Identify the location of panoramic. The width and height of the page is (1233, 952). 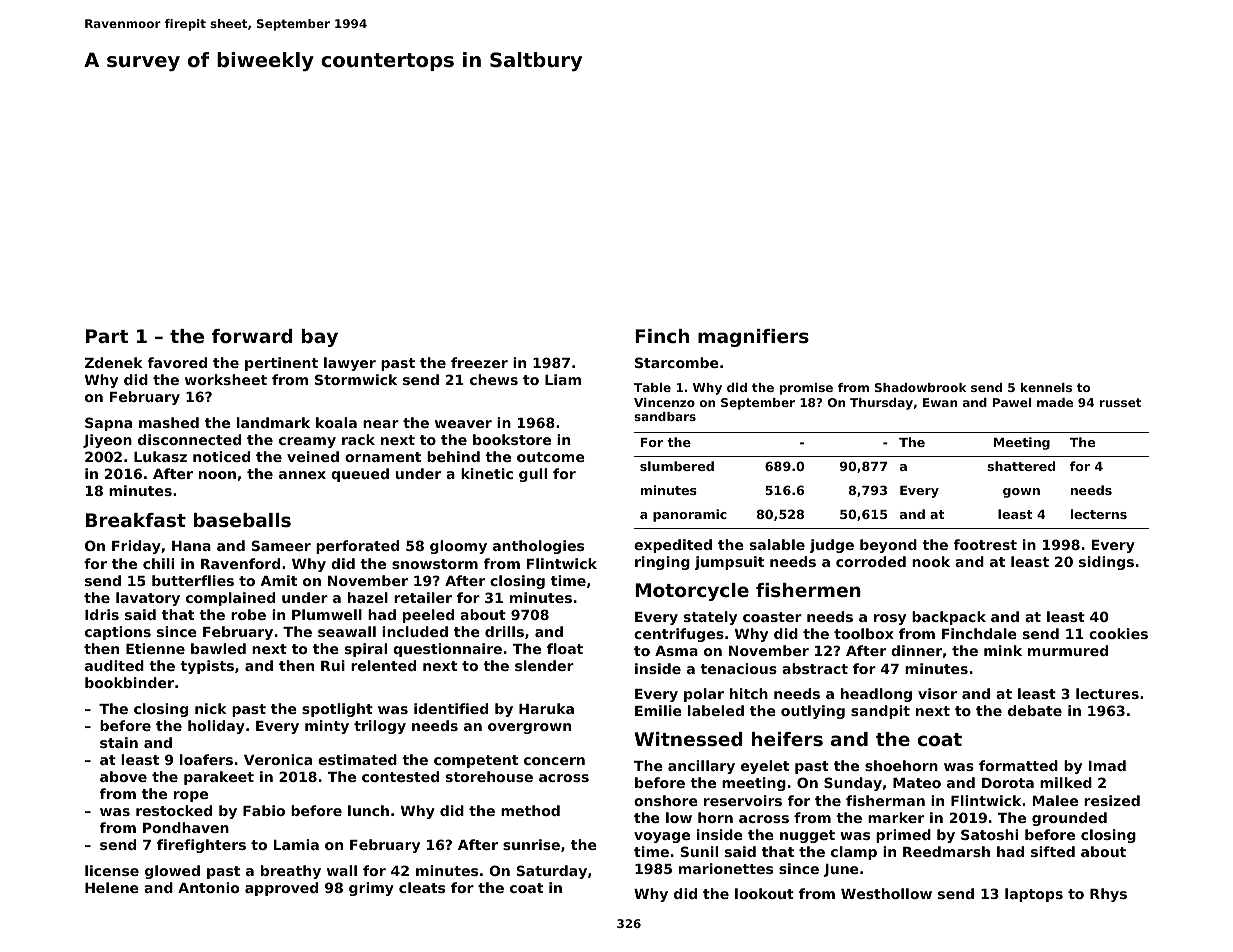
(690, 515).
